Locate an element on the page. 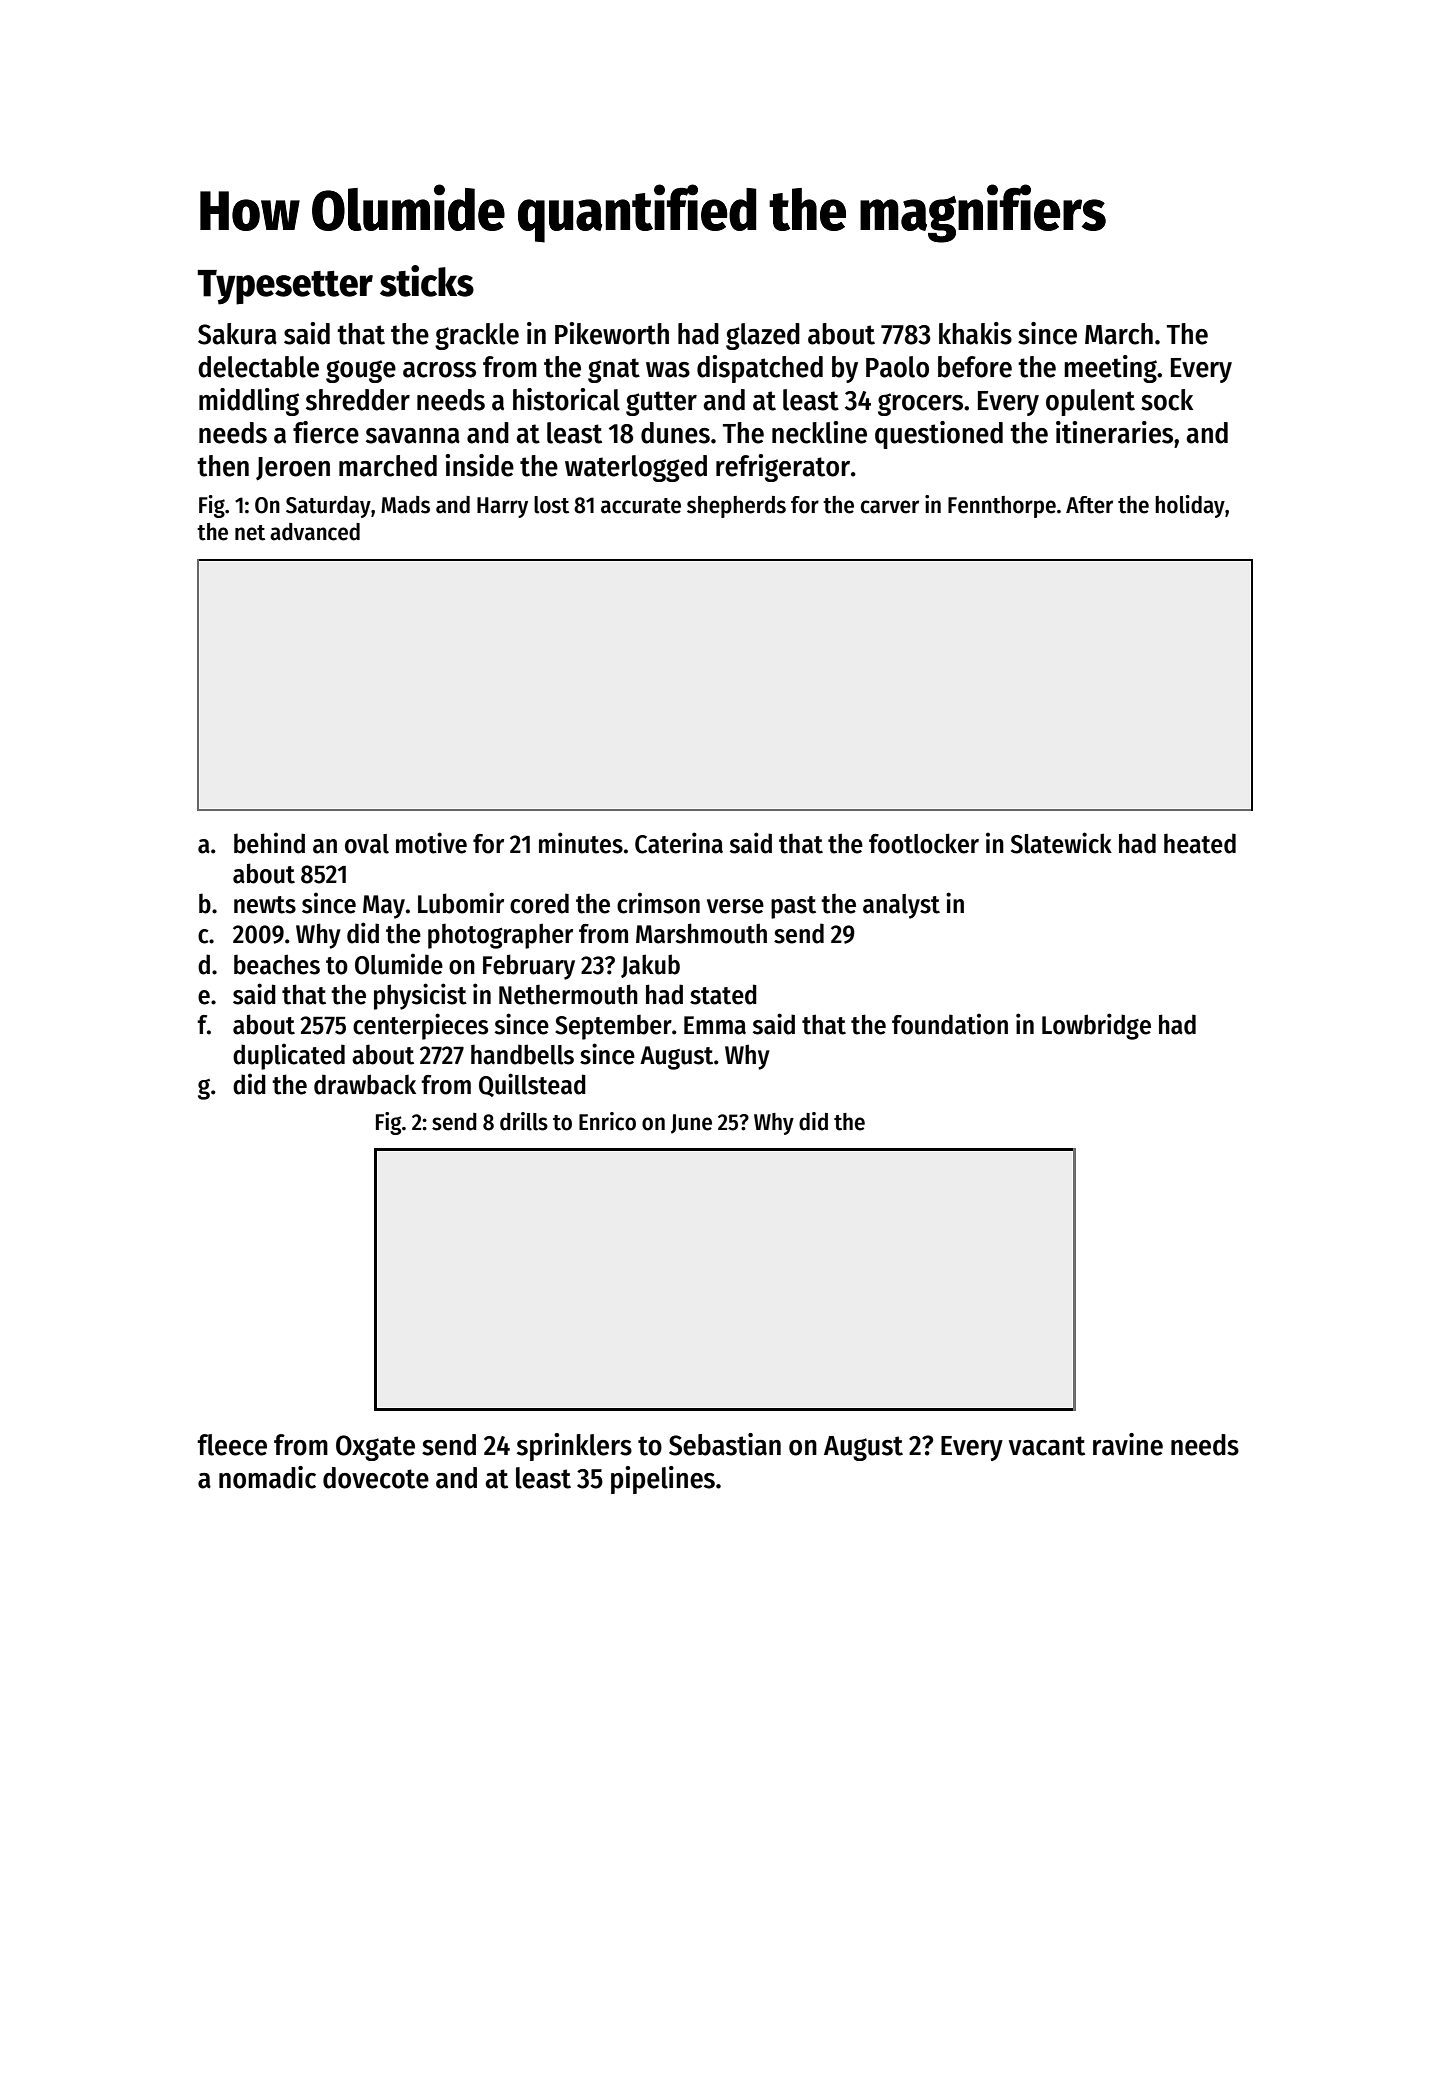  Slatewick is located at coordinates (1061, 843).
